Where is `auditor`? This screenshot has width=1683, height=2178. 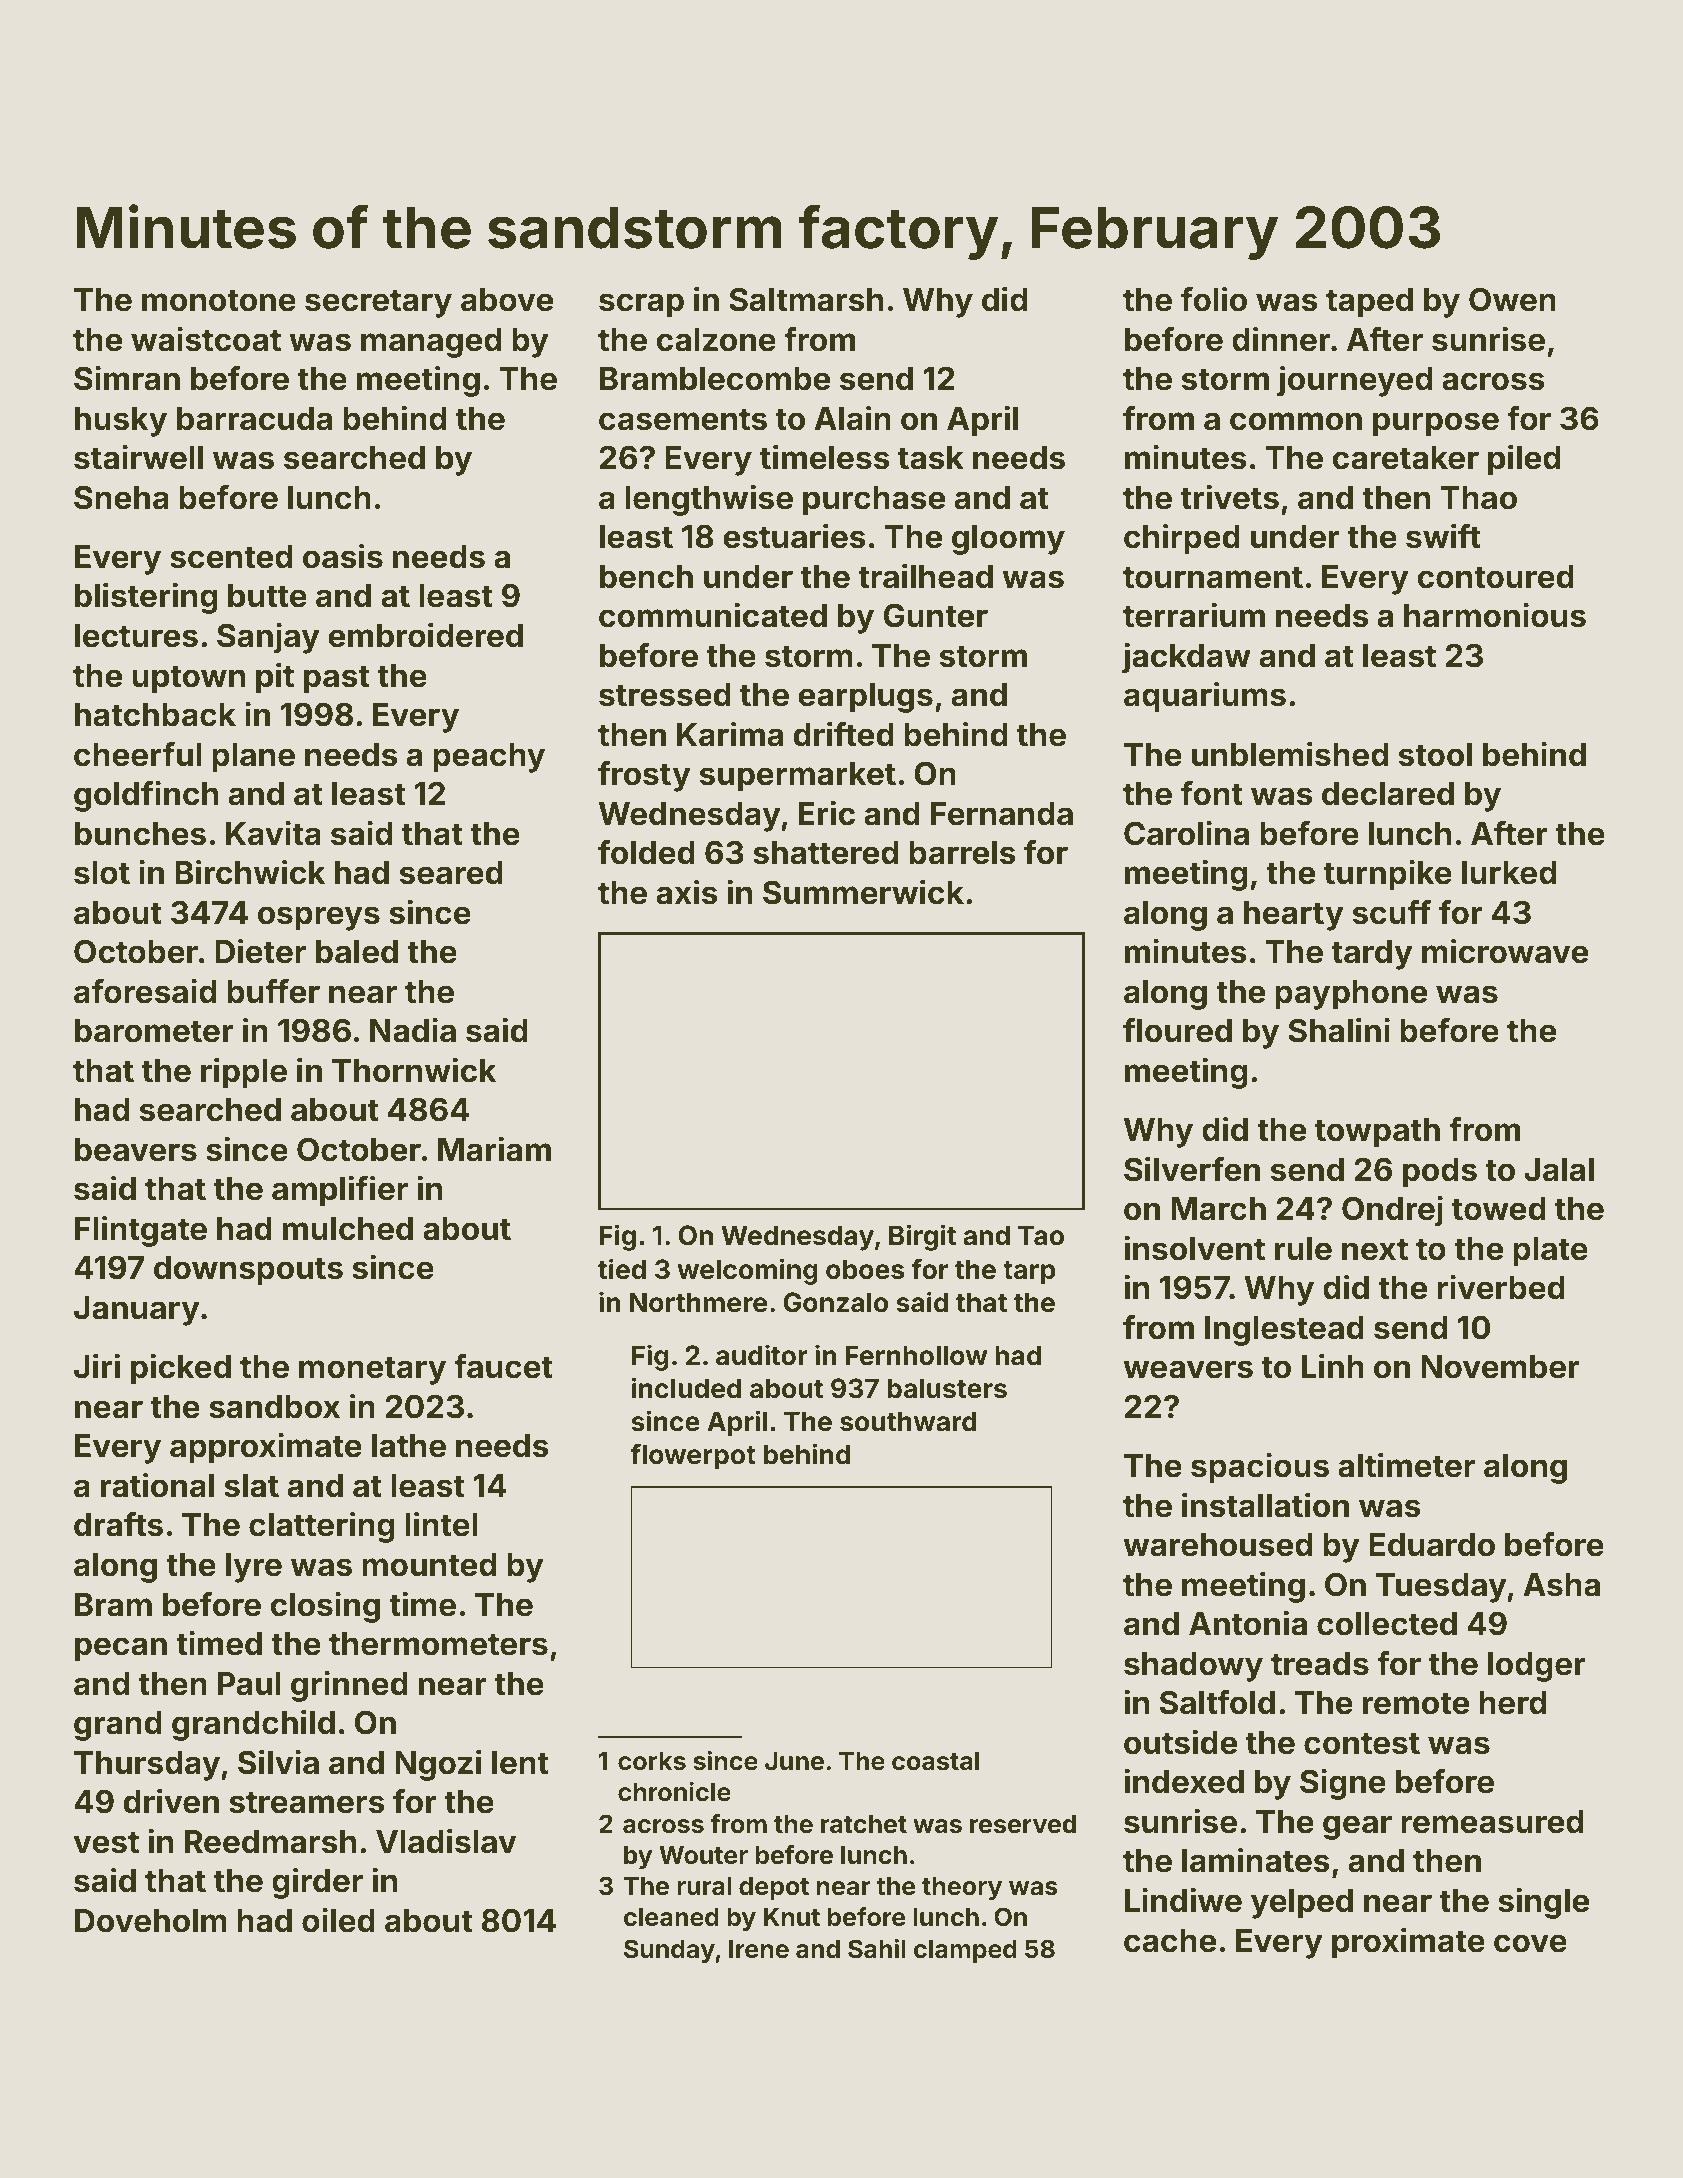 auditor is located at coordinates (762, 1355).
